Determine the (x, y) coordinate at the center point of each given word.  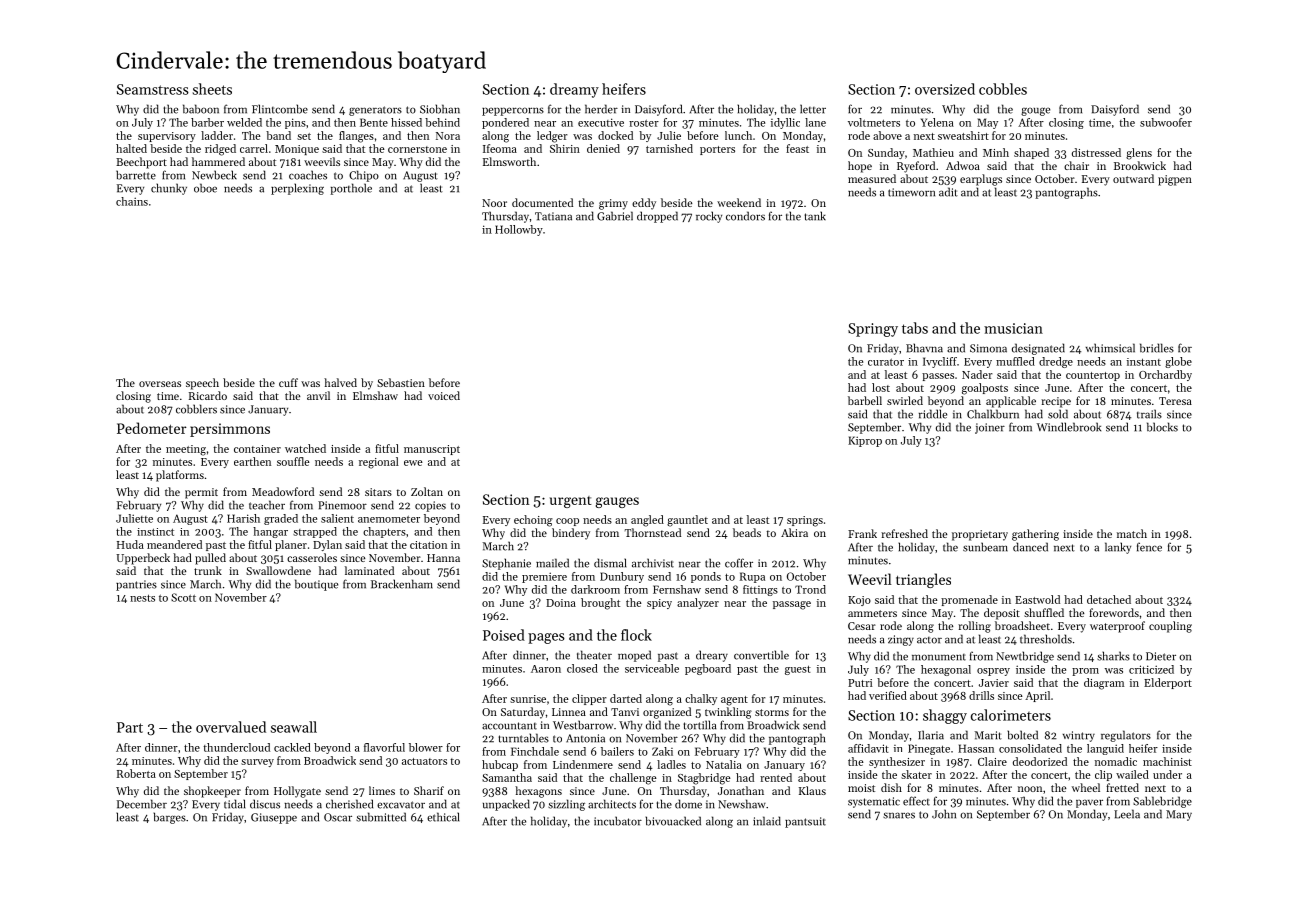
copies (430, 506)
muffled (1015, 361)
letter (813, 109)
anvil (318, 395)
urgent (571, 502)
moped (634, 656)
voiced (444, 395)
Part (130, 727)
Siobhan (440, 109)
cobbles (1003, 89)
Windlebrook (1069, 427)
